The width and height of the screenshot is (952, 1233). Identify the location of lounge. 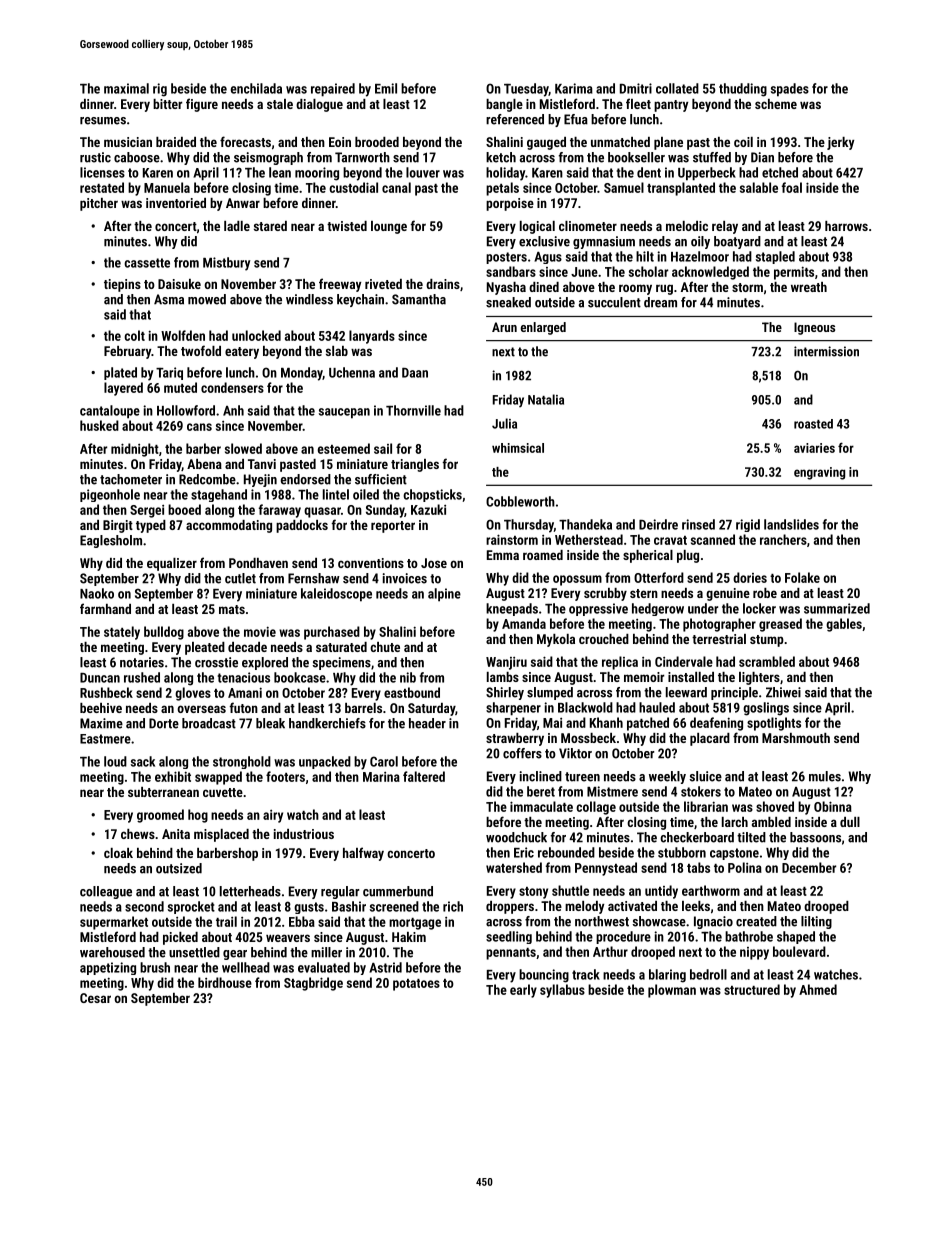
(389, 227).
